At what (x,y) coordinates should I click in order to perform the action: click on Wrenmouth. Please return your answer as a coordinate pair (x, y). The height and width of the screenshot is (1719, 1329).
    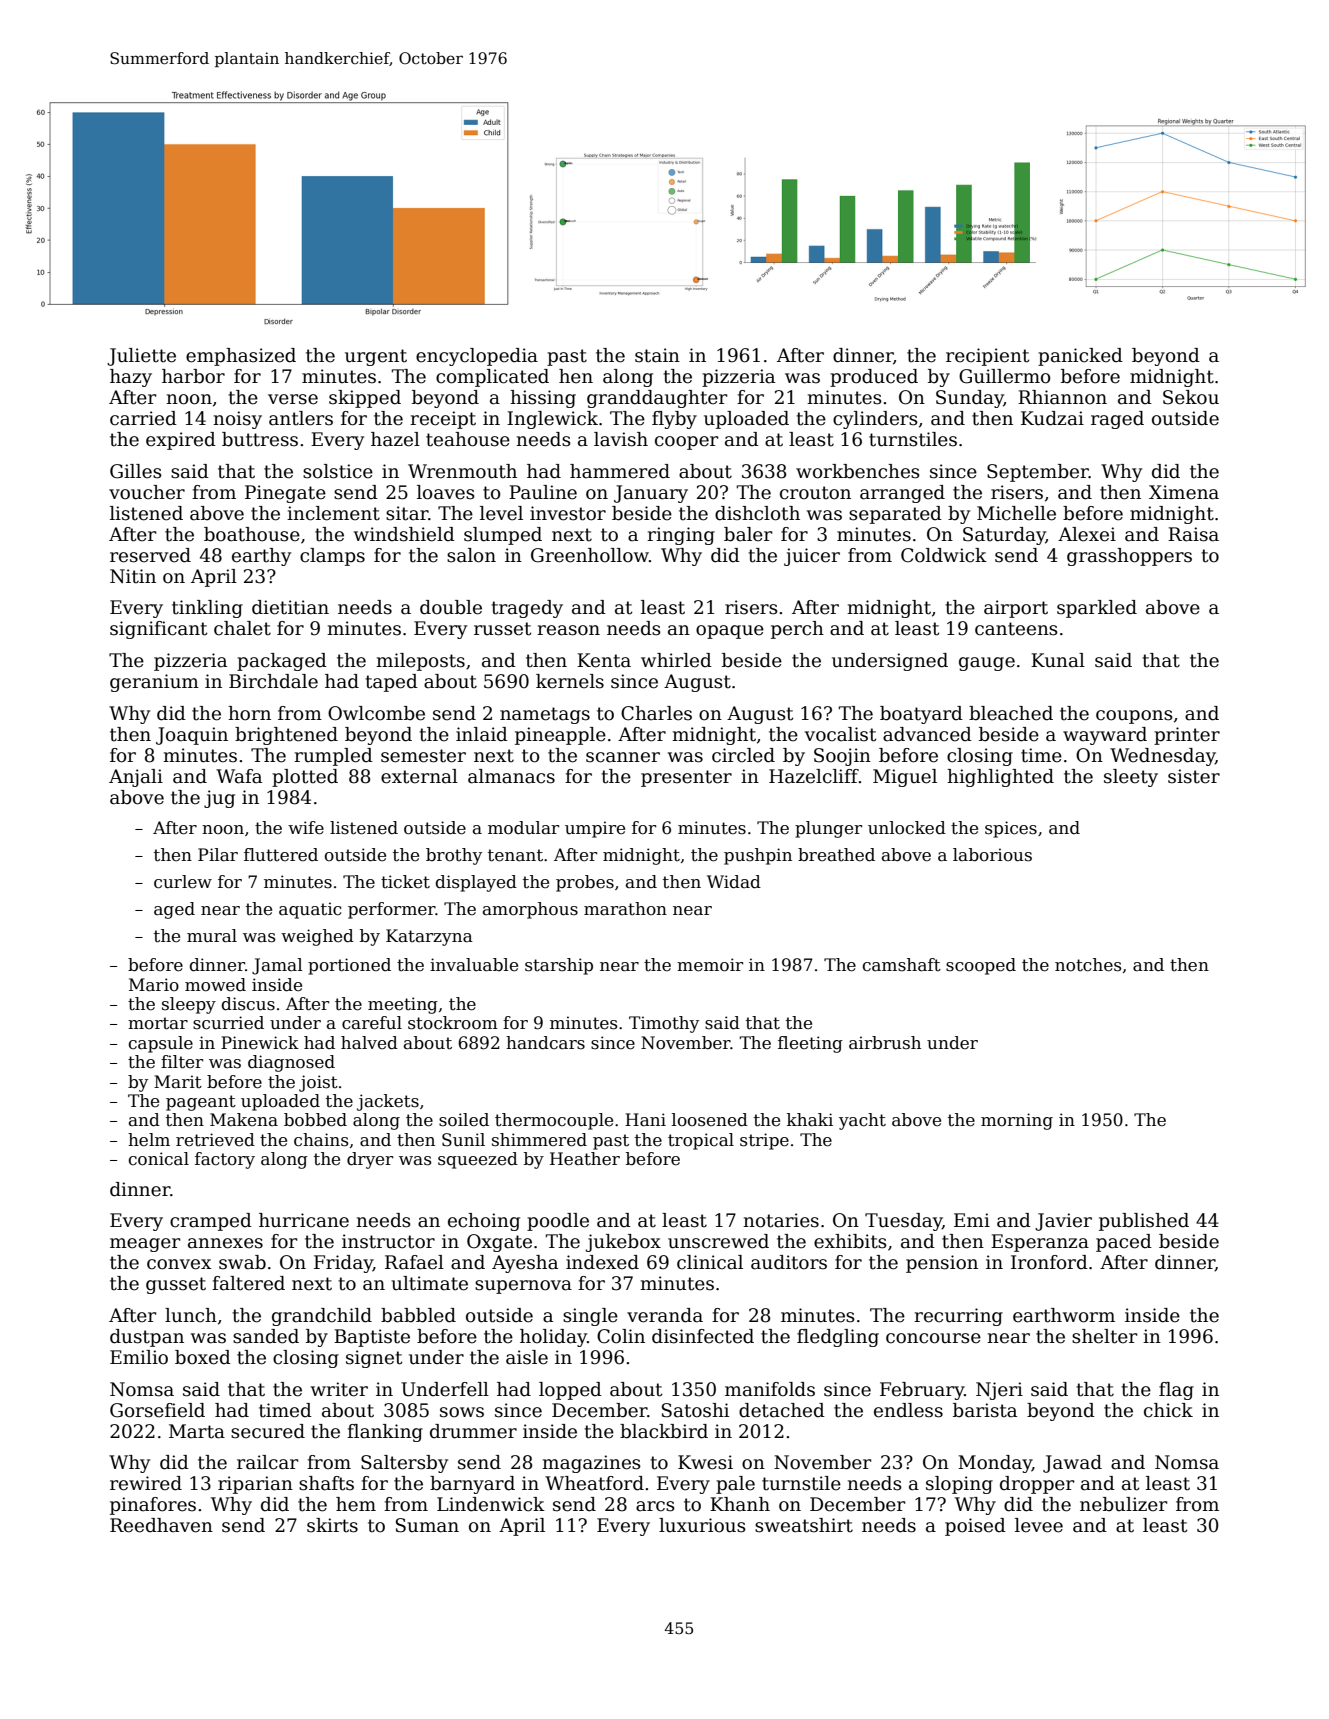
    Looking at the image, I should click on (462, 471).
